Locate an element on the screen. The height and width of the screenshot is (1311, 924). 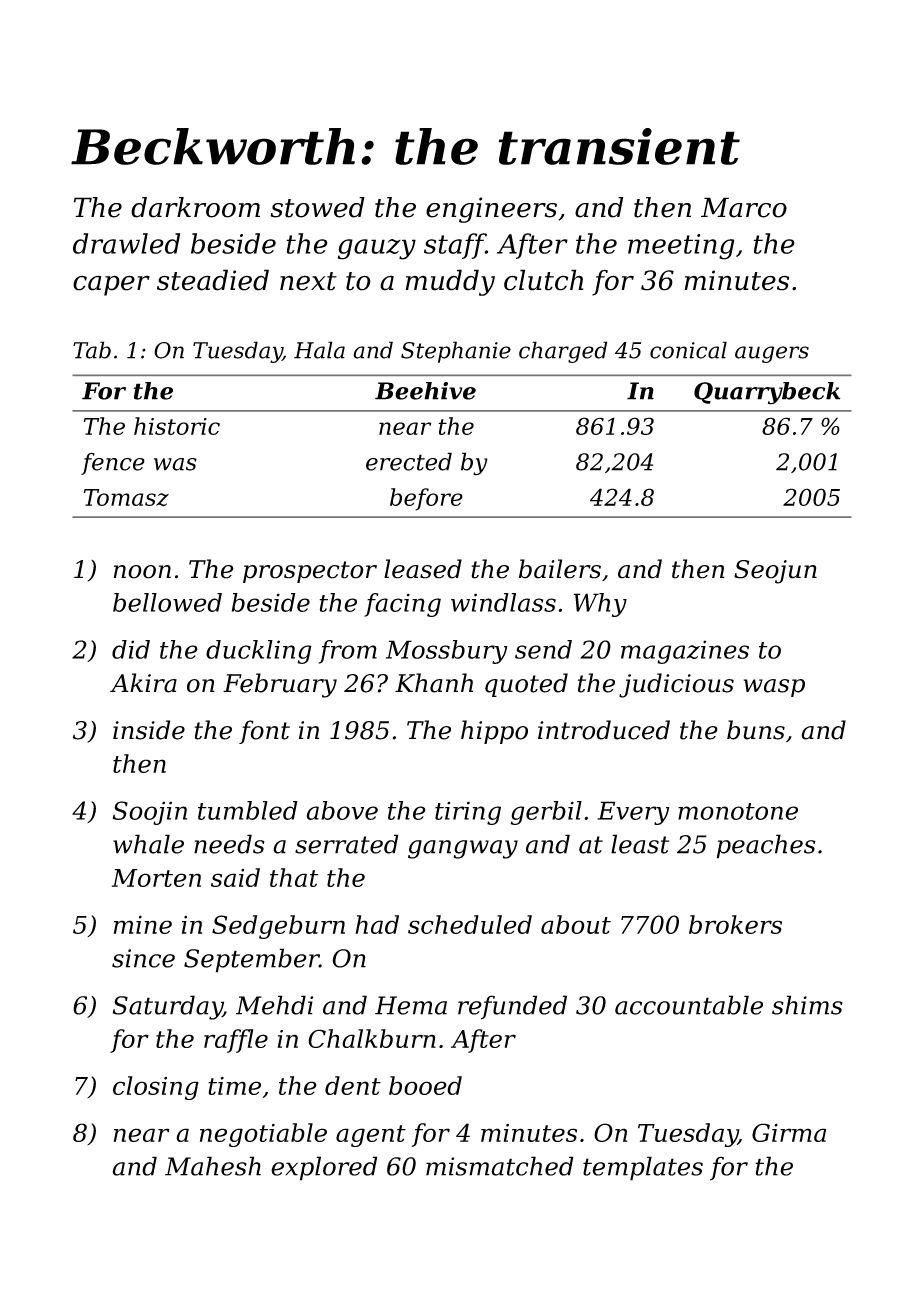
Khanh is located at coordinates (434, 683).
